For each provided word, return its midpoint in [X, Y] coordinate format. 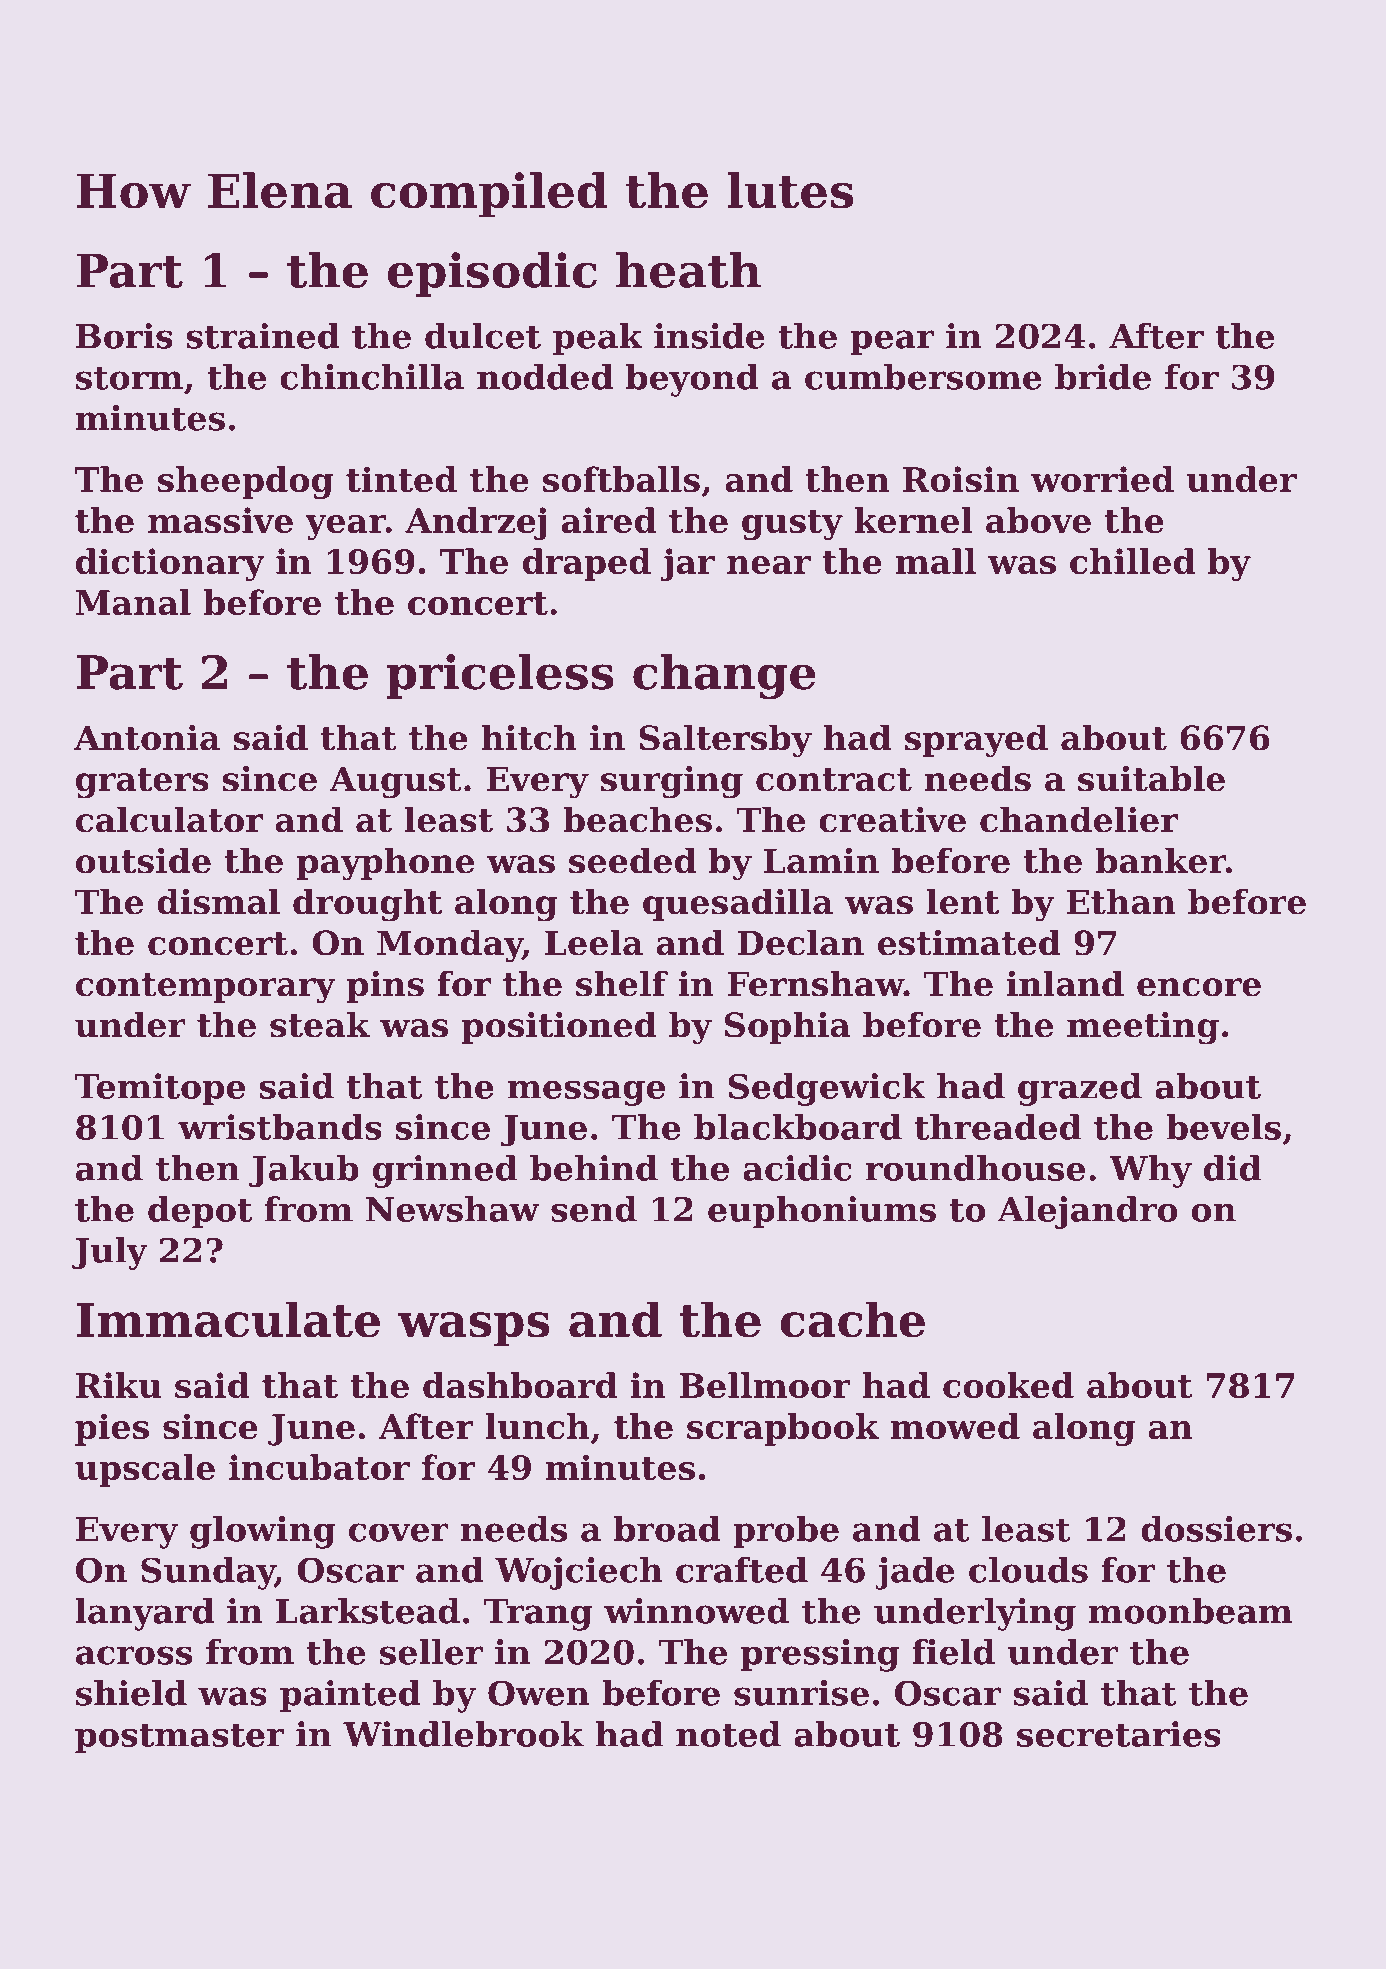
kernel [913, 520]
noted [728, 1734]
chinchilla [372, 377]
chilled [1132, 561]
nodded [545, 377]
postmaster [179, 1739]
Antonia [147, 737]
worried [1102, 479]
